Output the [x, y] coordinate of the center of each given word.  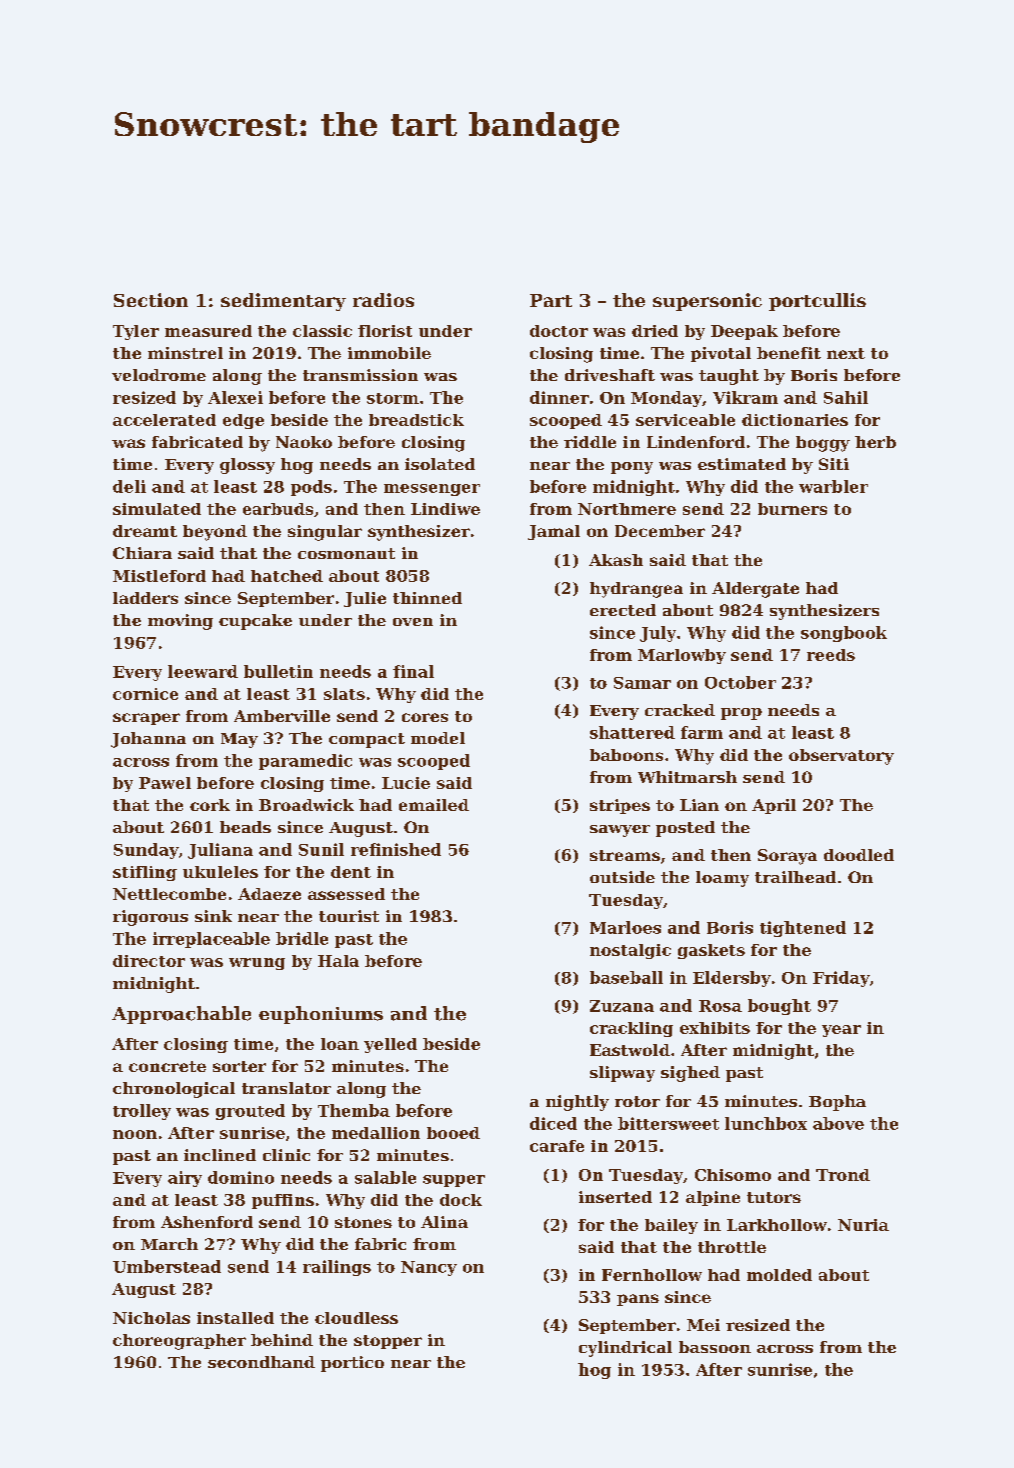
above [838, 1123]
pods [311, 488]
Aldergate [755, 590]
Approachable [181, 1015]
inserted [615, 1197]
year [841, 1031]
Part [551, 300]
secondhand [261, 1362]
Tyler [136, 332]
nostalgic [630, 951]
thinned [427, 598]
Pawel [165, 783]
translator [286, 1088]
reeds [831, 655]
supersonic [707, 302]
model [438, 738]
